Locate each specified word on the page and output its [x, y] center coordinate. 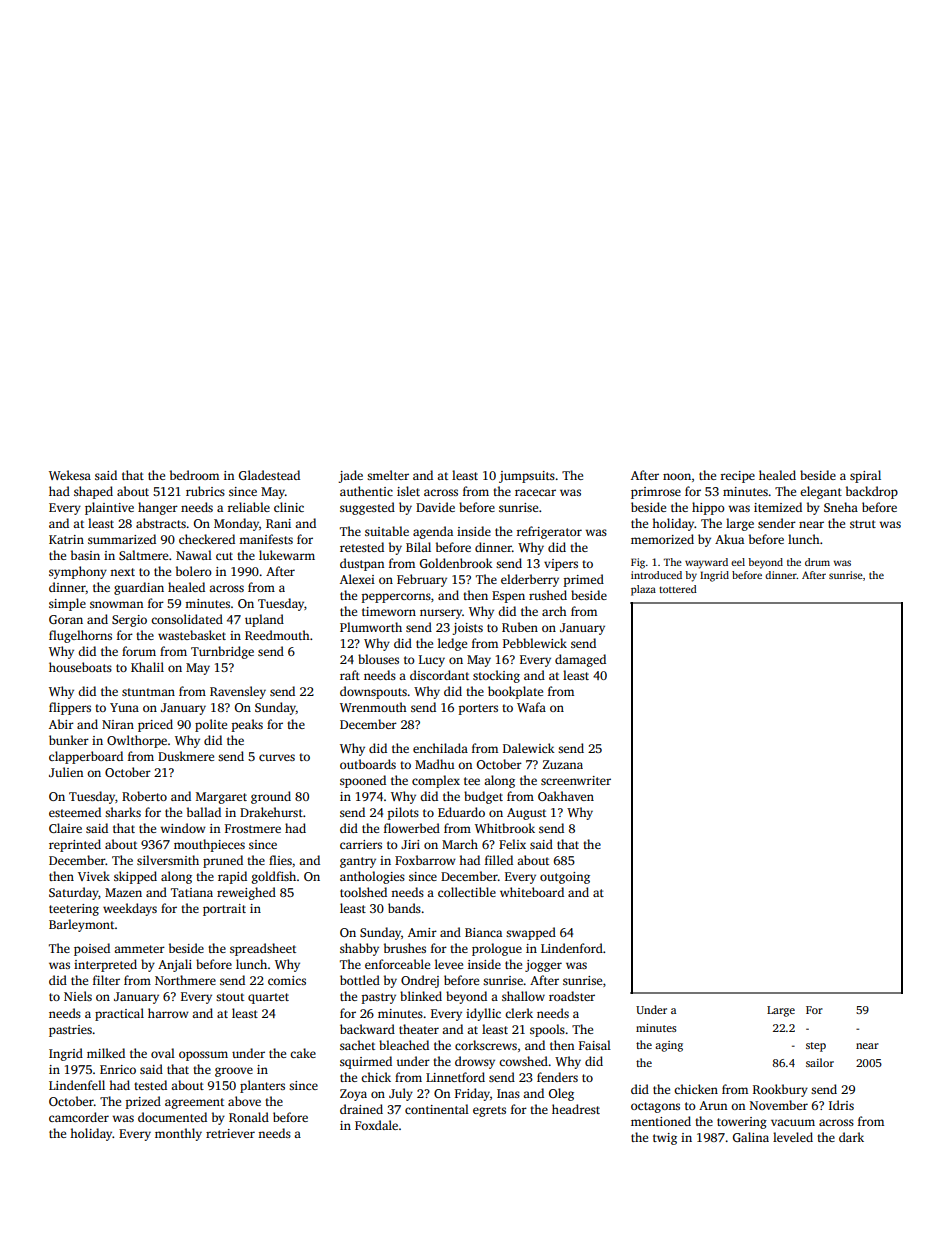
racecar [535, 492]
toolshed [363, 892]
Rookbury [780, 1090]
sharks [123, 812]
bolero [194, 571]
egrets [489, 1111]
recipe [738, 477]
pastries [70, 1031]
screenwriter [576, 780]
